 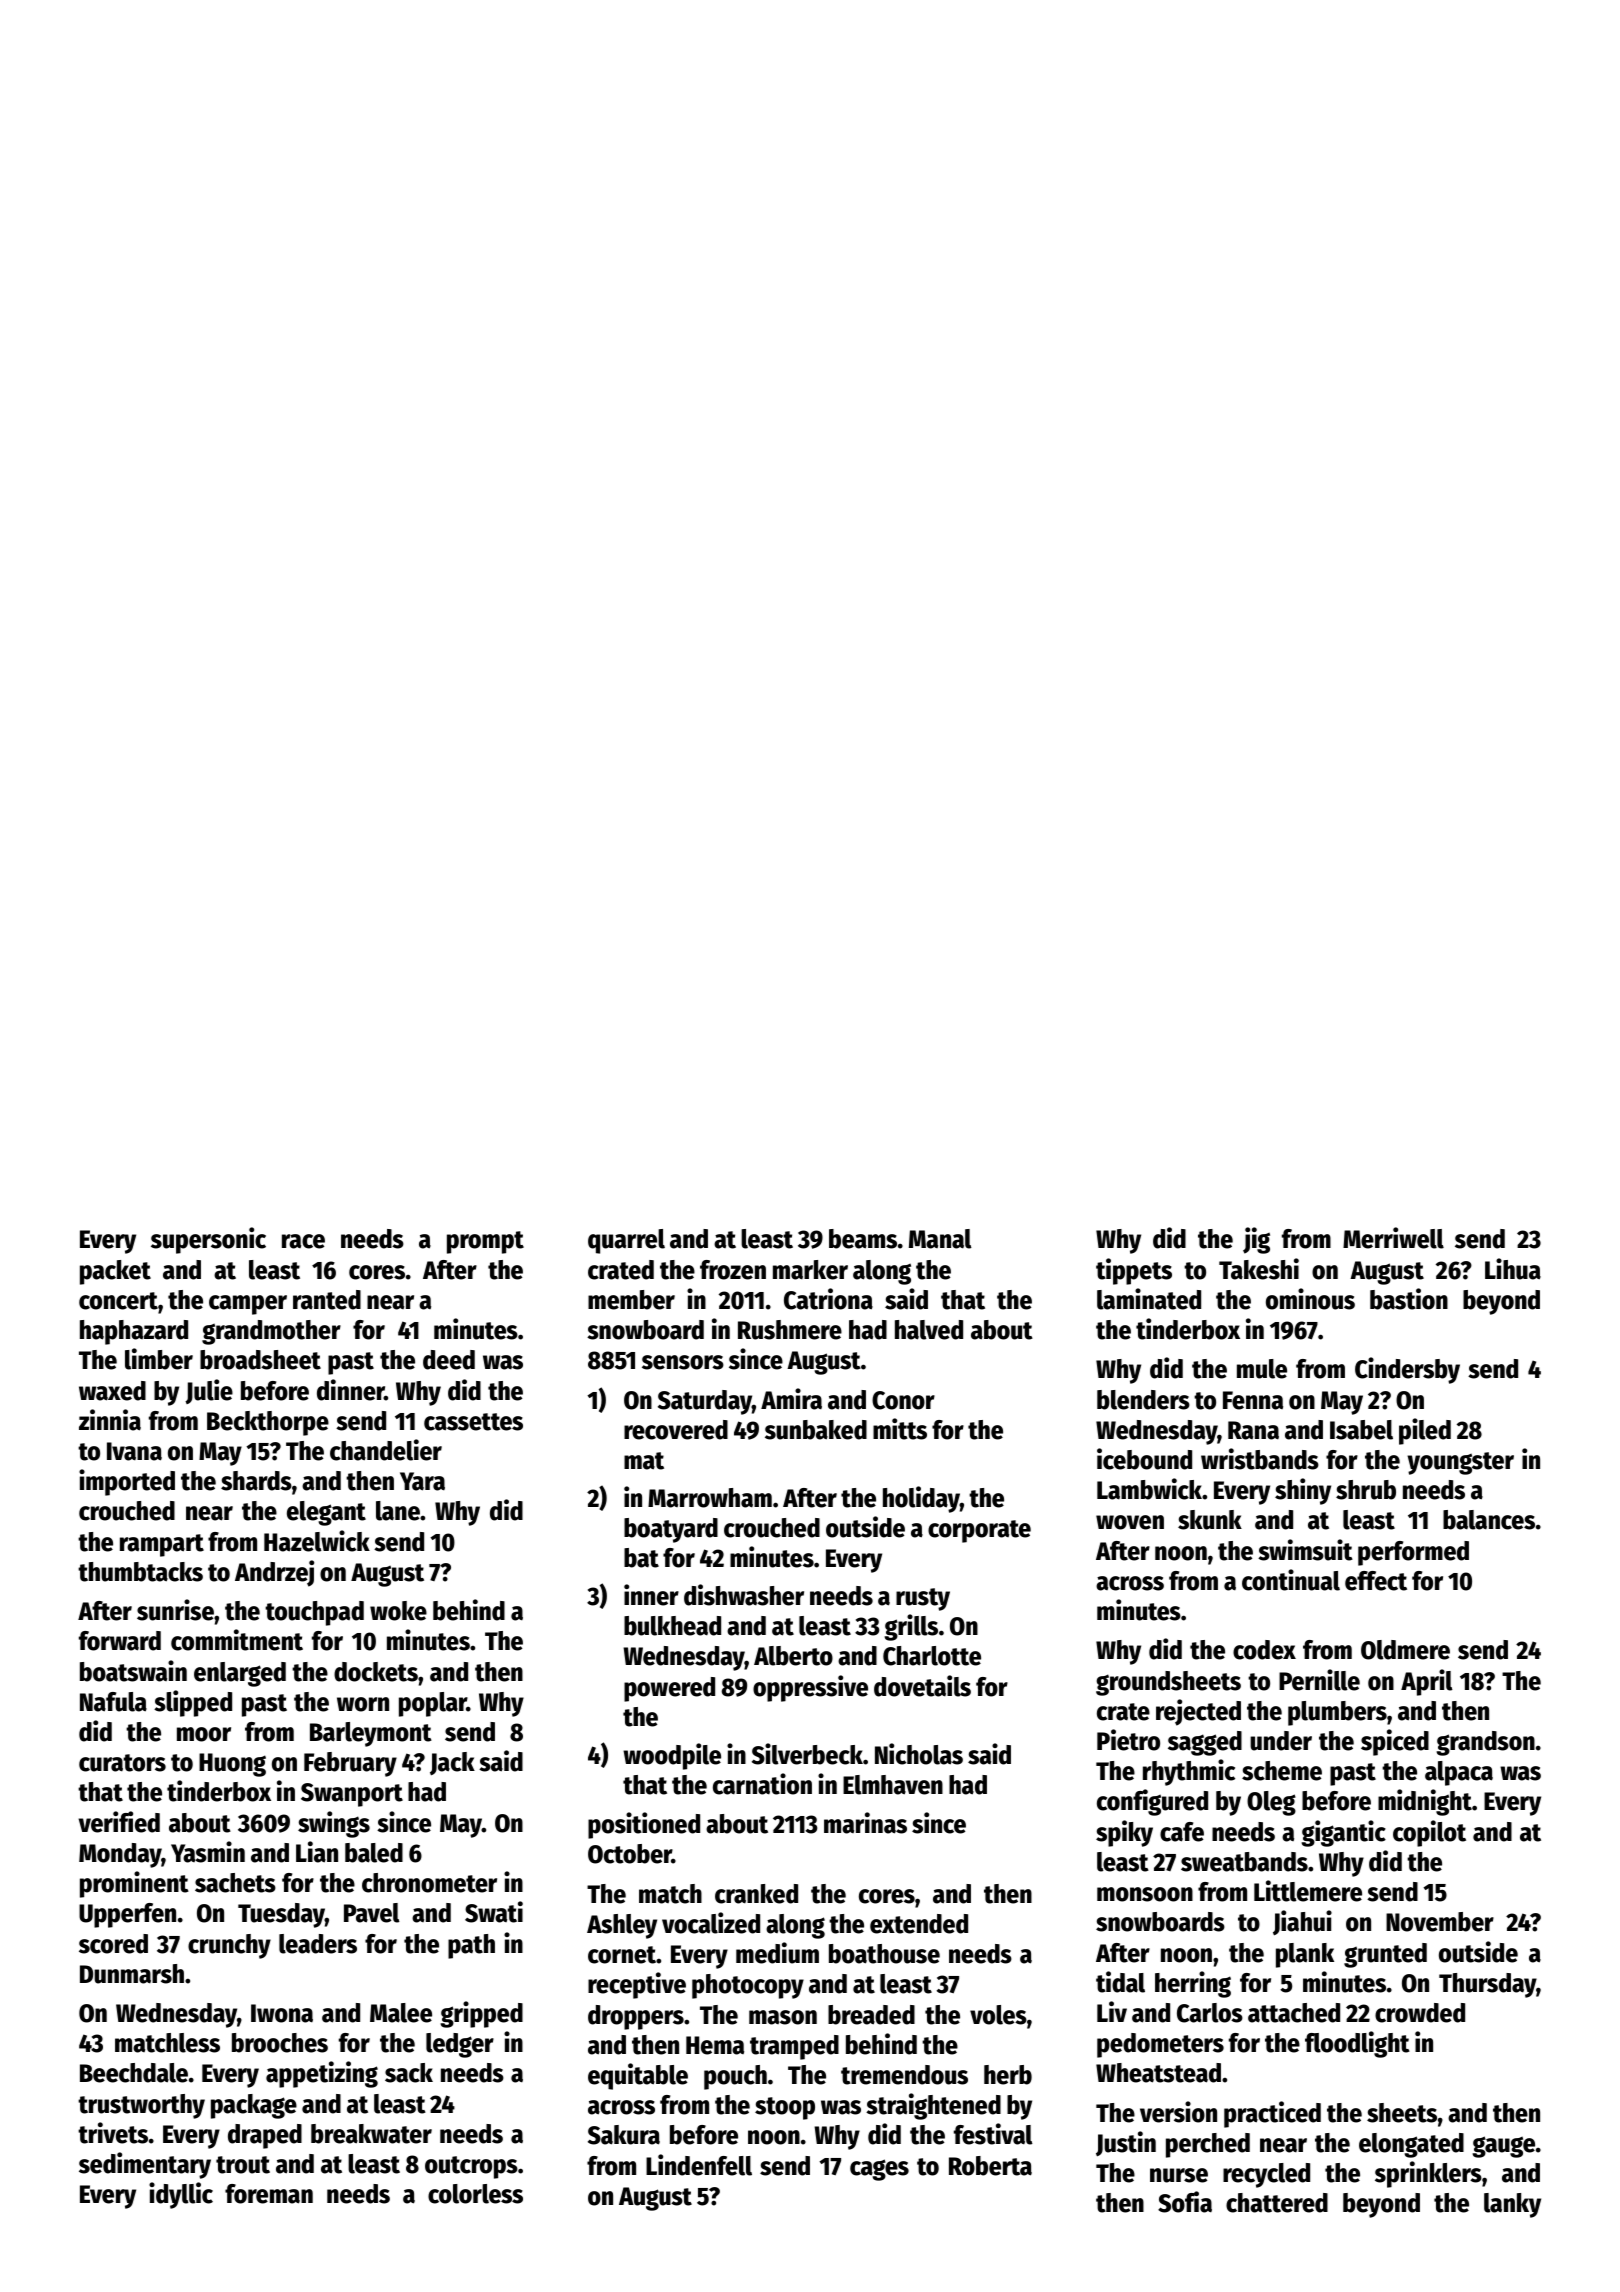 What do you see at coordinates (208, 1852) in the page?
I see `Yasmin` at bounding box center [208, 1852].
